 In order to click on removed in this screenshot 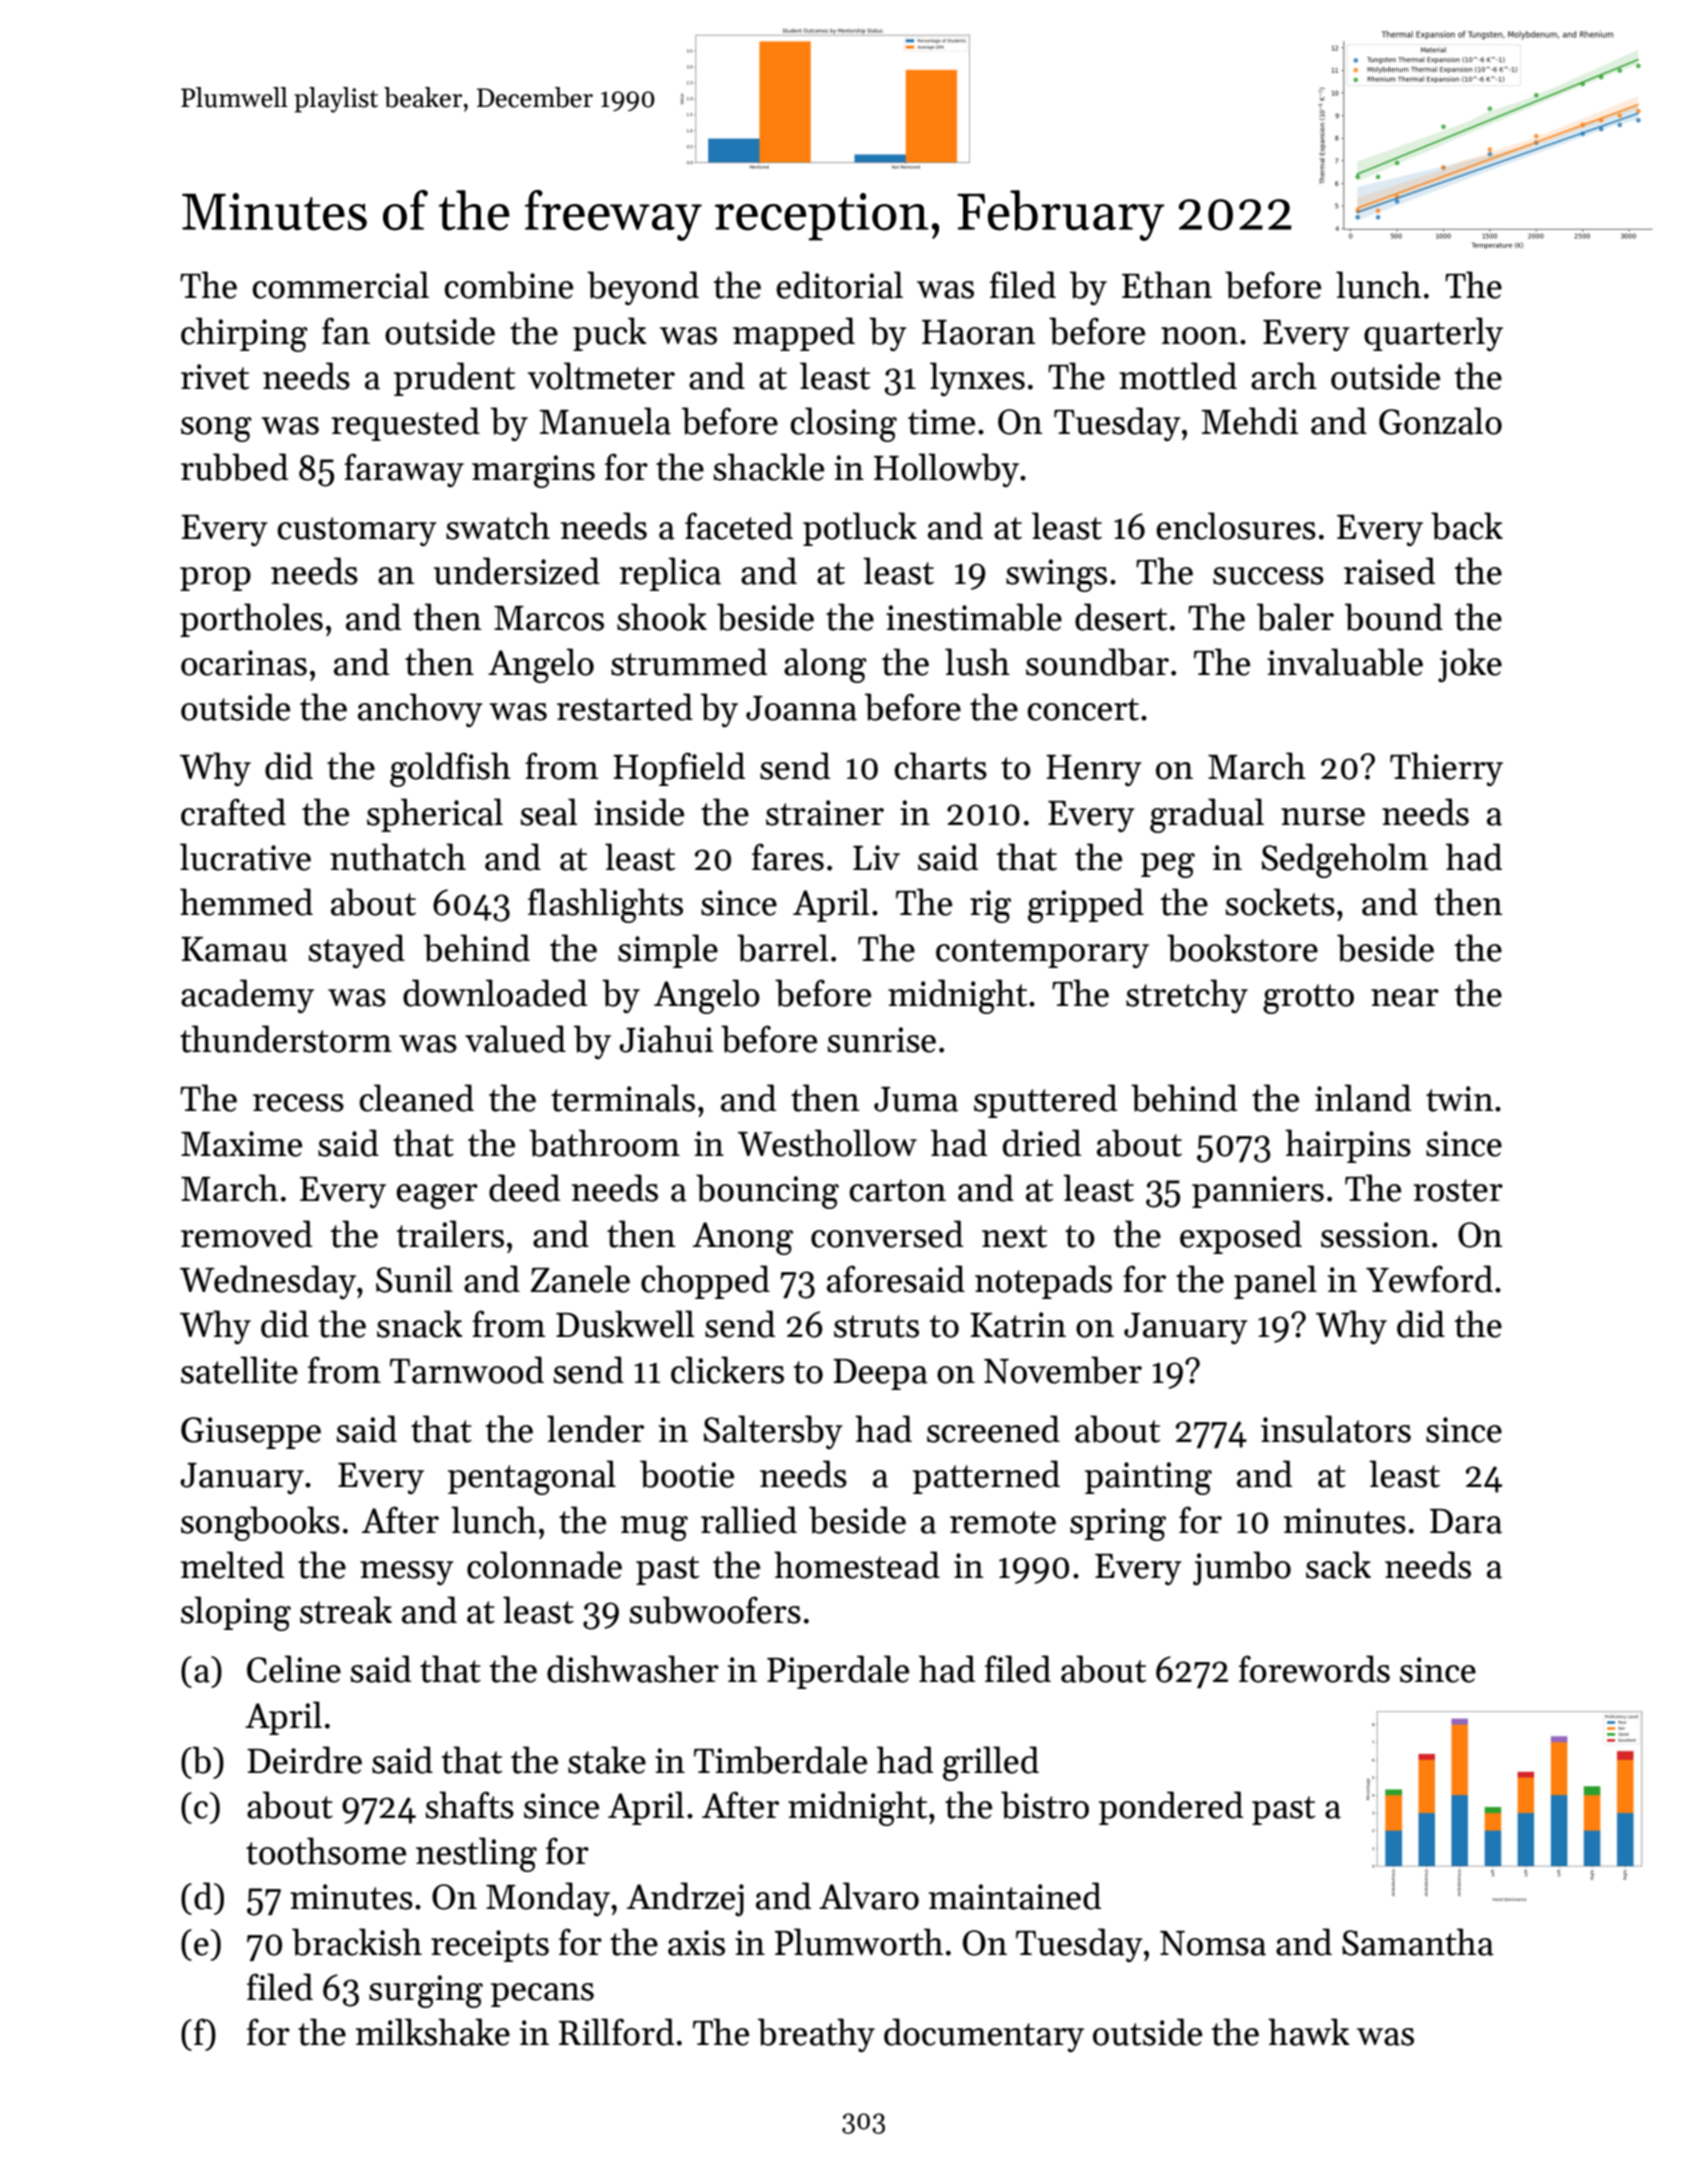, I will do `click(246, 1234)`.
